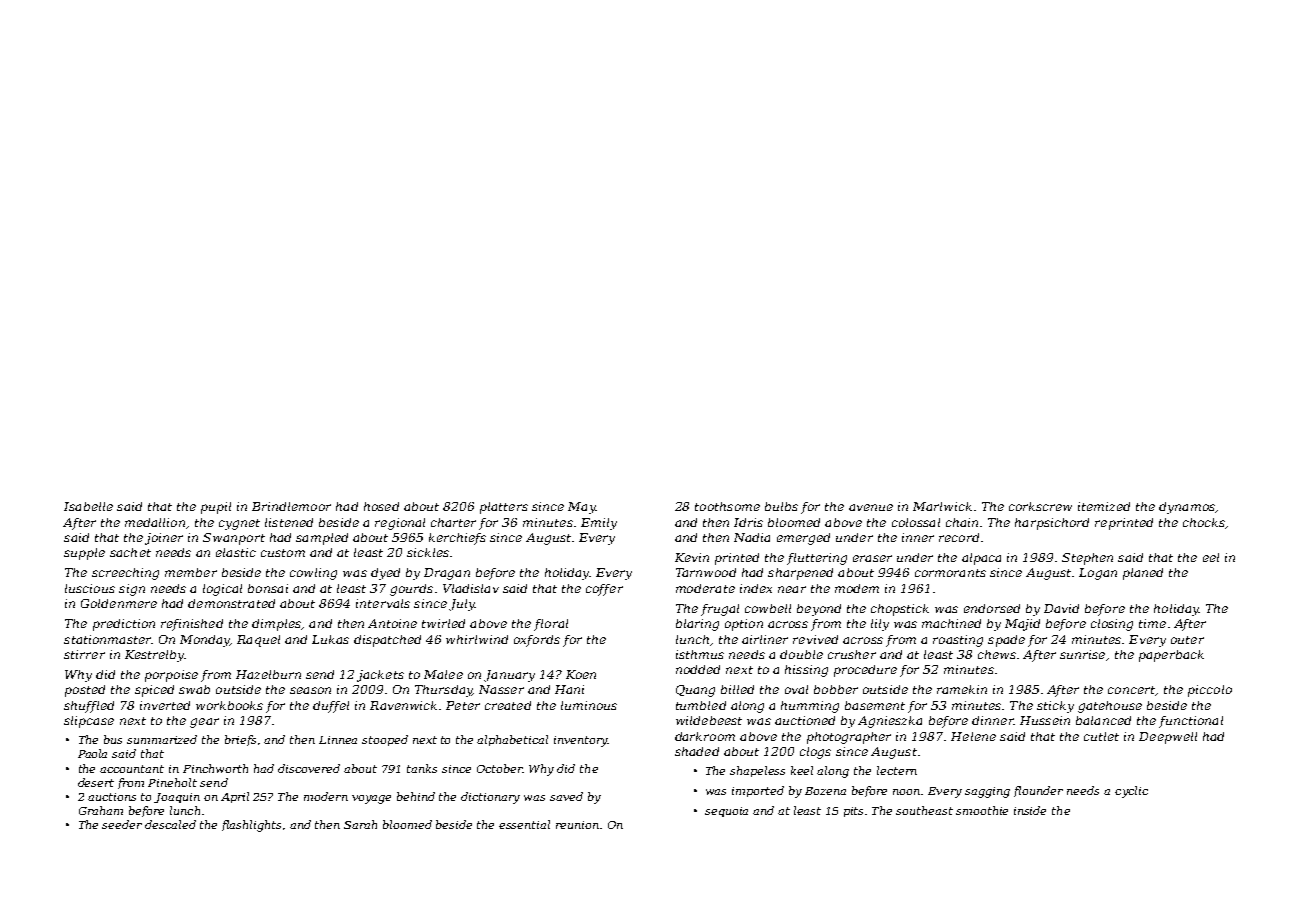 The height and width of the image is (924, 1308). What do you see at coordinates (89, 722) in the image?
I see `slipcase` at bounding box center [89, 722].
